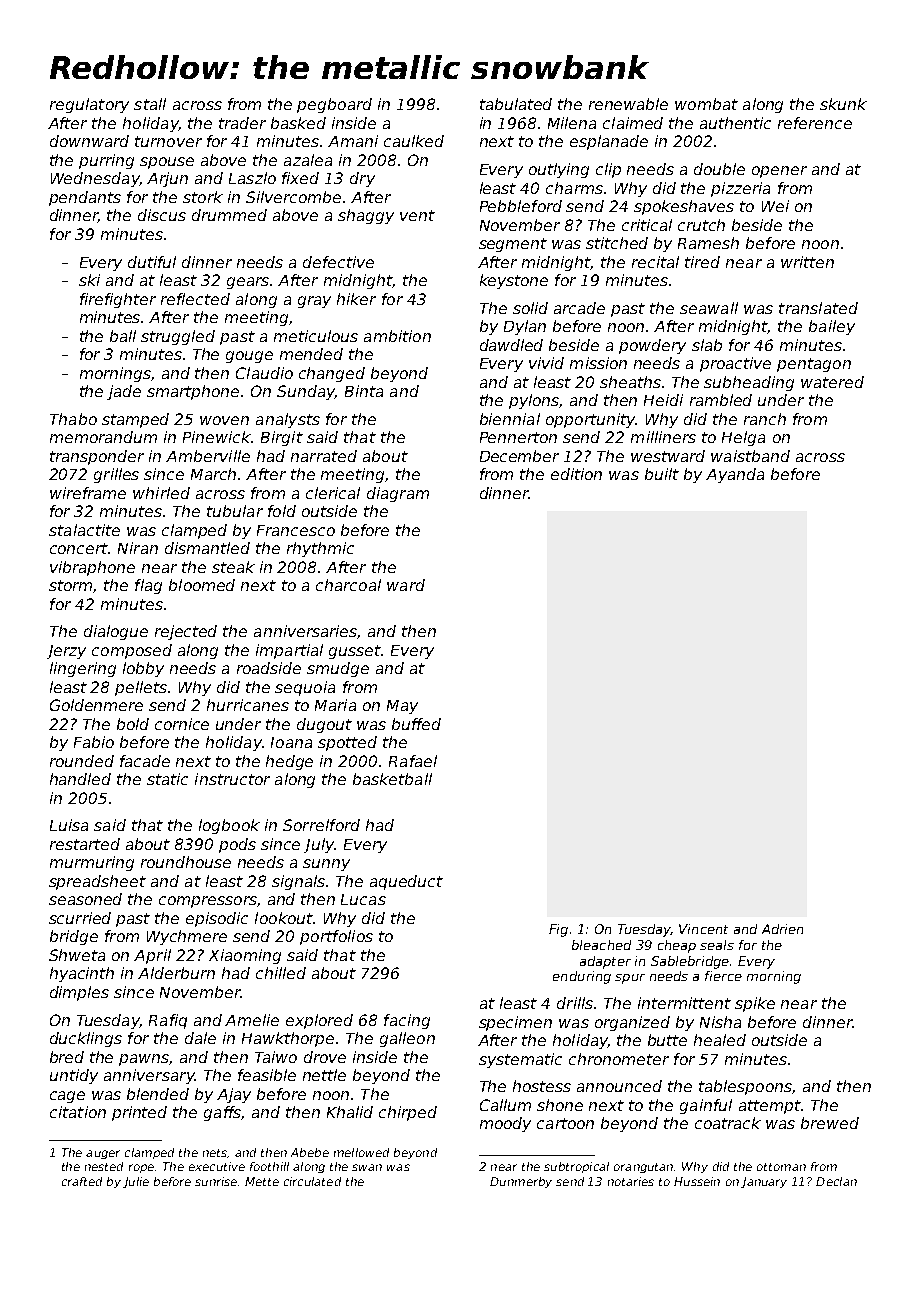  I want to click on printed, so click(139, 1113).
